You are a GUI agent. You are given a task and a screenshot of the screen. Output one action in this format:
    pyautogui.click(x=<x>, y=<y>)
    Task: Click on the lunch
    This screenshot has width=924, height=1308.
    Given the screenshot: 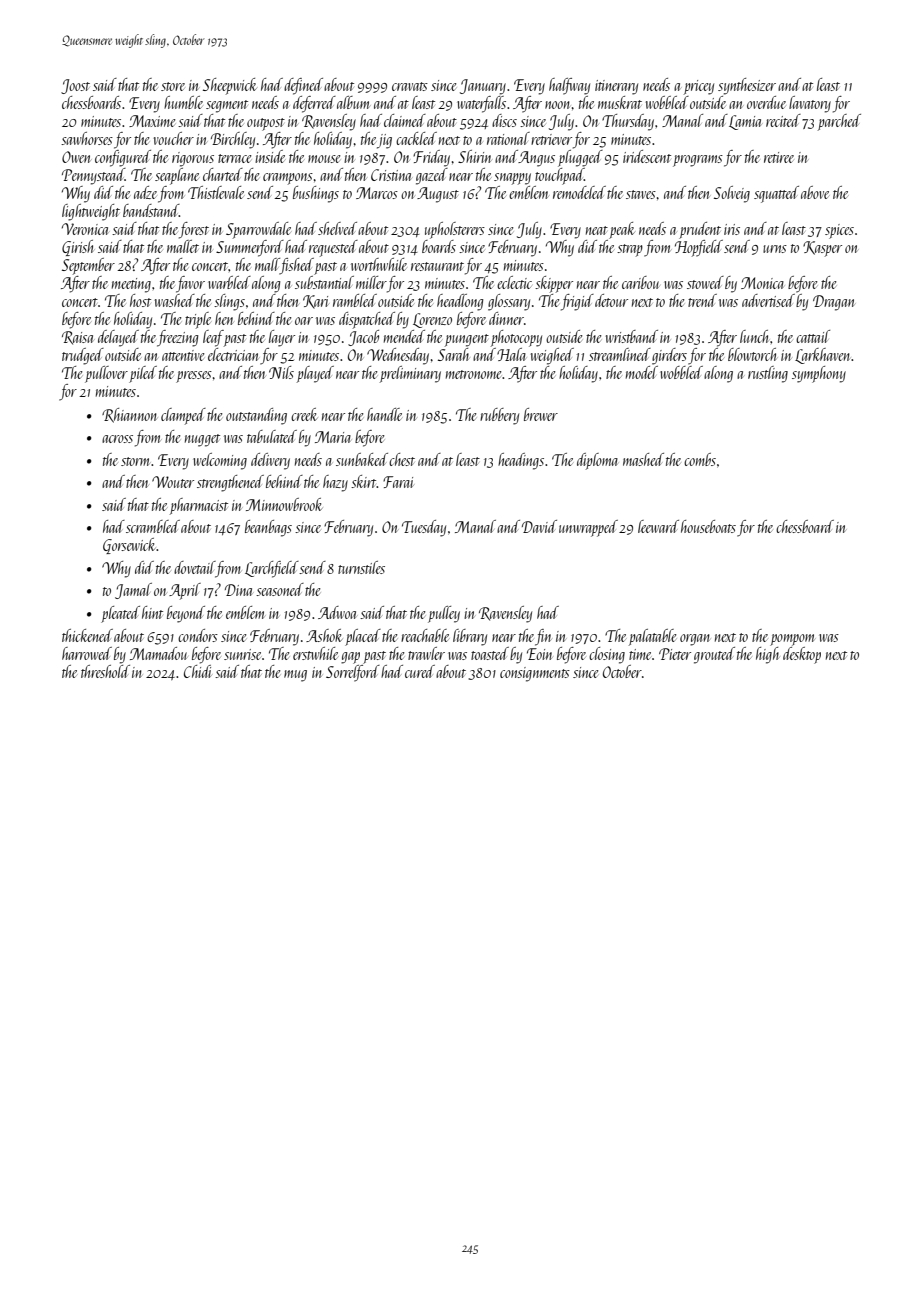 What is the action you would take?
    pyautogui.click(x=755, y=336)
